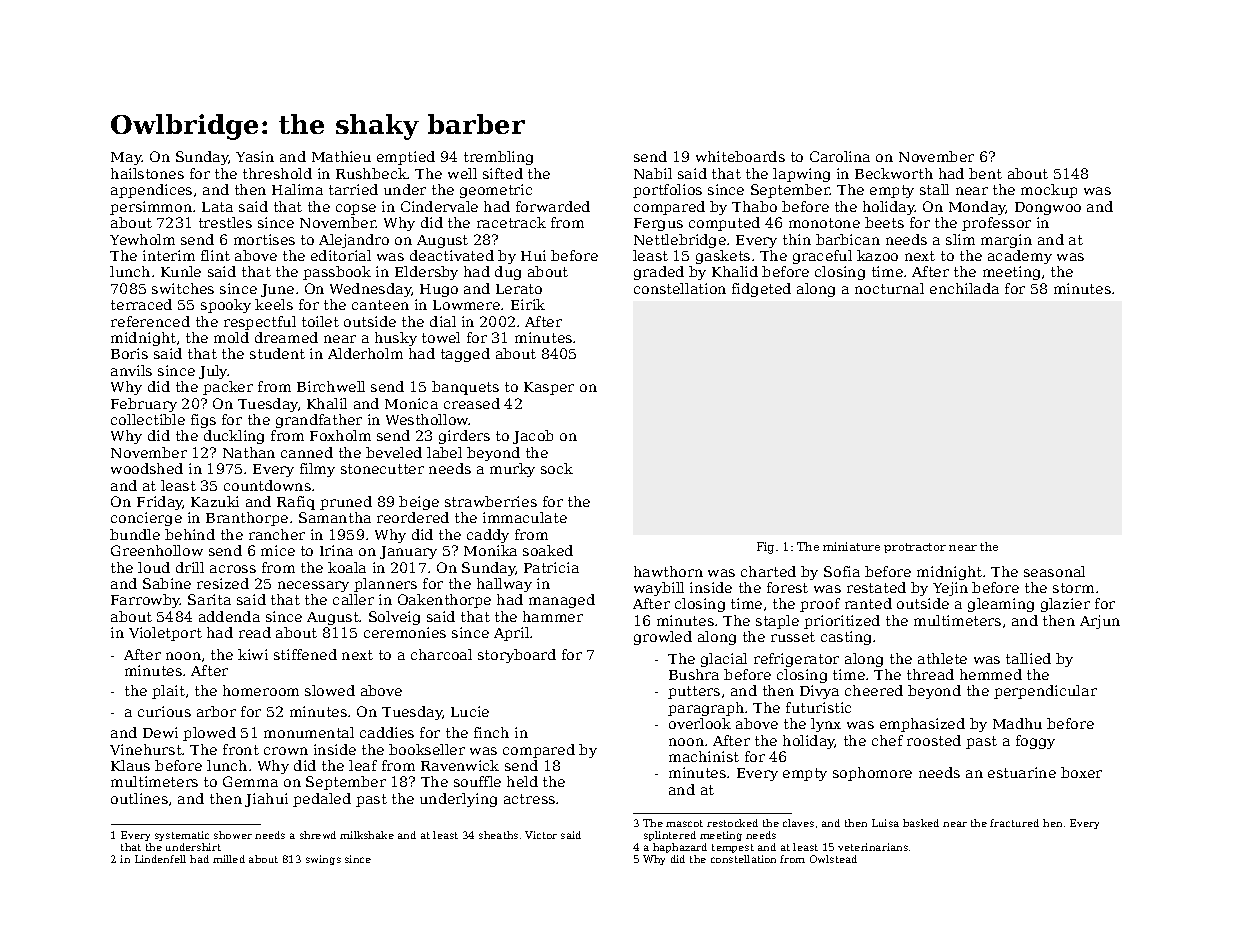 The image size is (1233, 952). Describe the element at coordinates (1049, 191) in the screenshot. I see `mockup` at that location.
